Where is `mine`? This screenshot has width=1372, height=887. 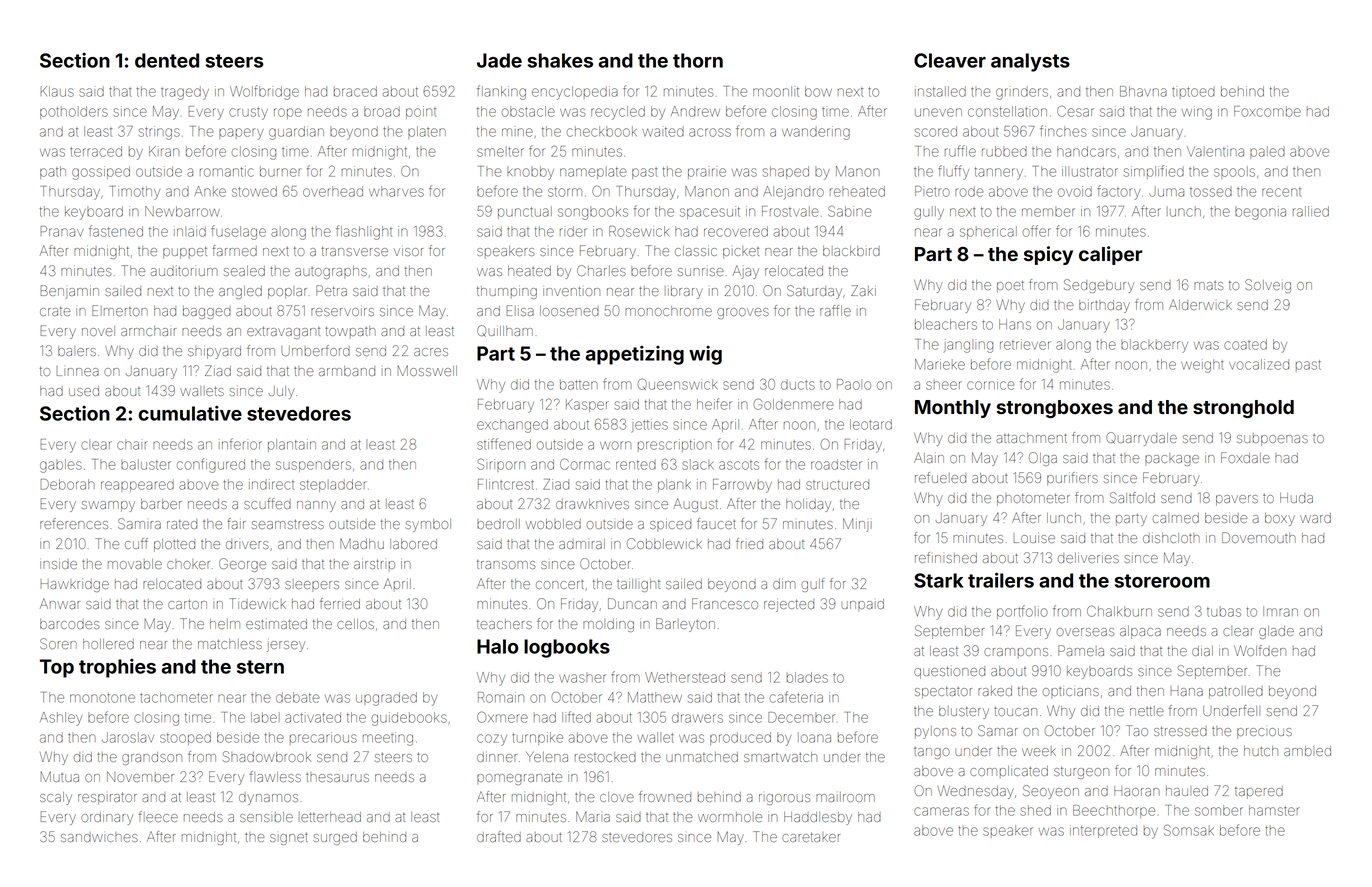 mine is located at coordinates (517, 132).
